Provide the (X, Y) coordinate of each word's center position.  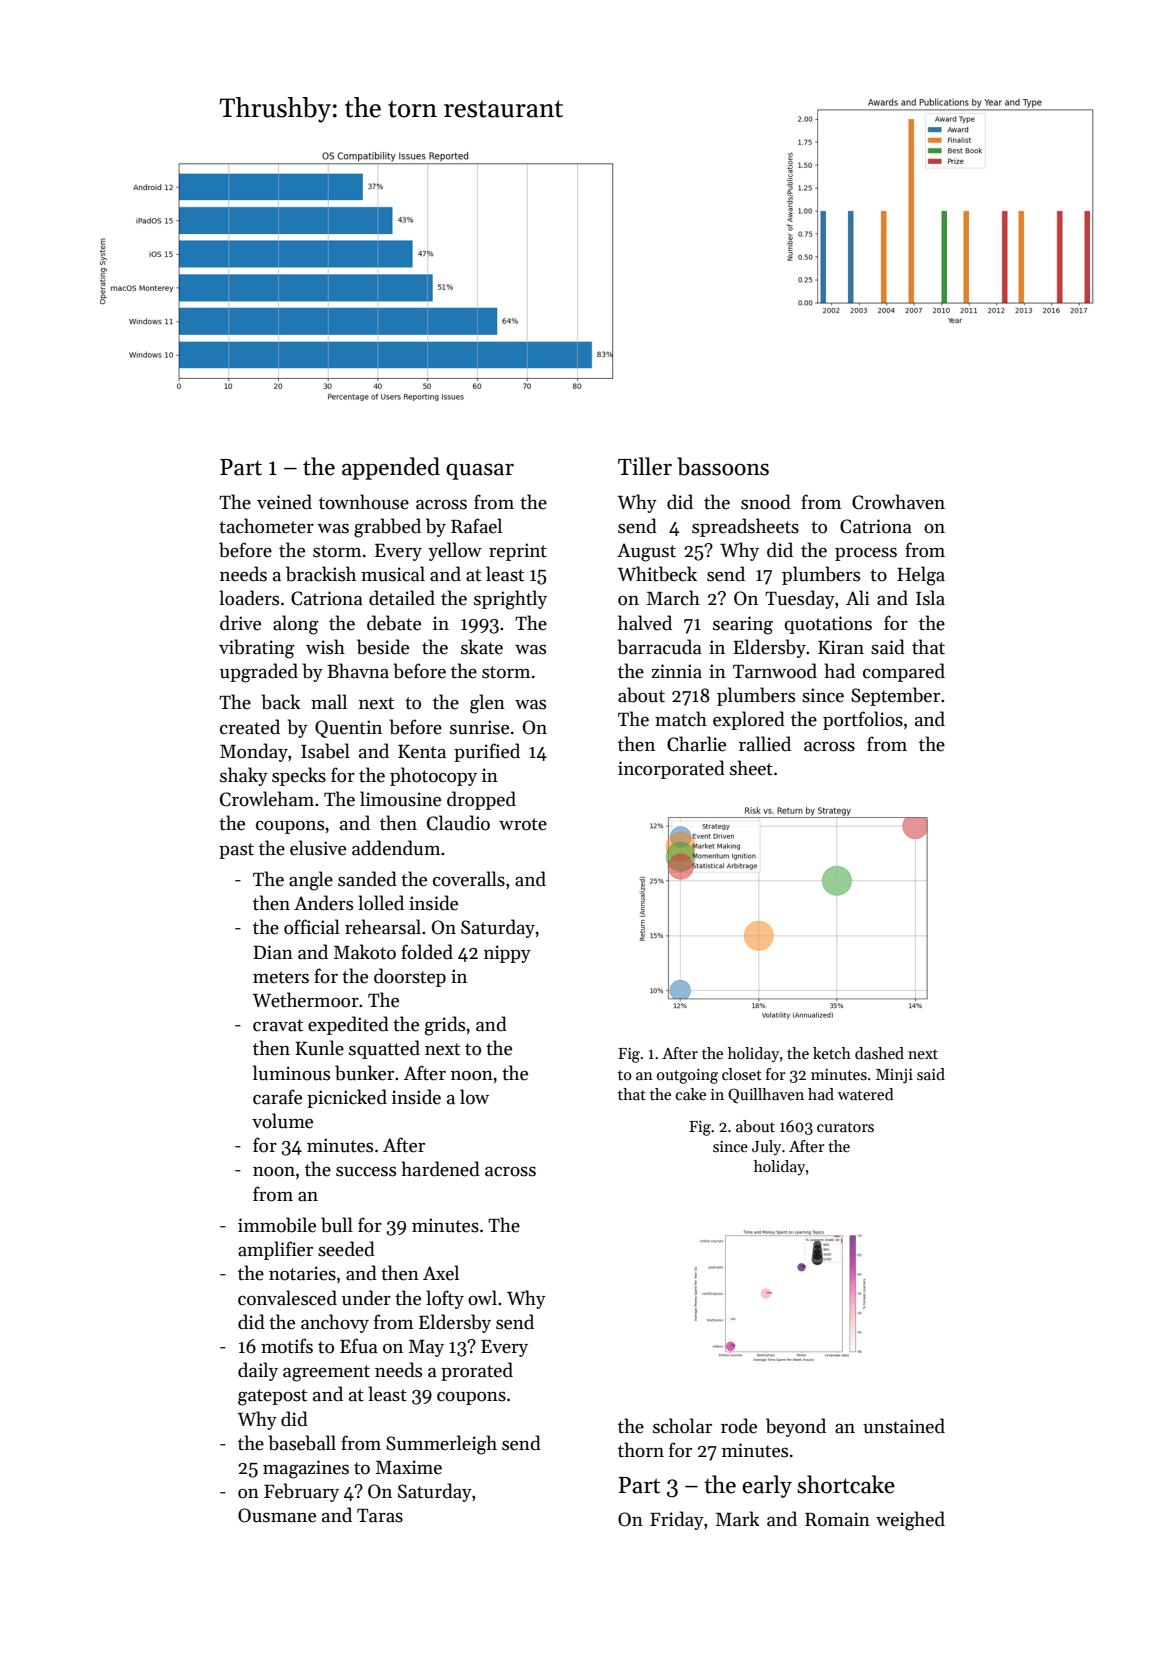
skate (482, 647)
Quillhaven (766, 1095)
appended (391, 468)
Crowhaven (898, 502)
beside (383, 647)
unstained (904, 1426)
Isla (930, 598)
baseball (302, 1443)
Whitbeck (657, 574)
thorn (641, 1450)
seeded (346, 1249)
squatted (384, 1049)
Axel (441, 1273)
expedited (348, 1025)
